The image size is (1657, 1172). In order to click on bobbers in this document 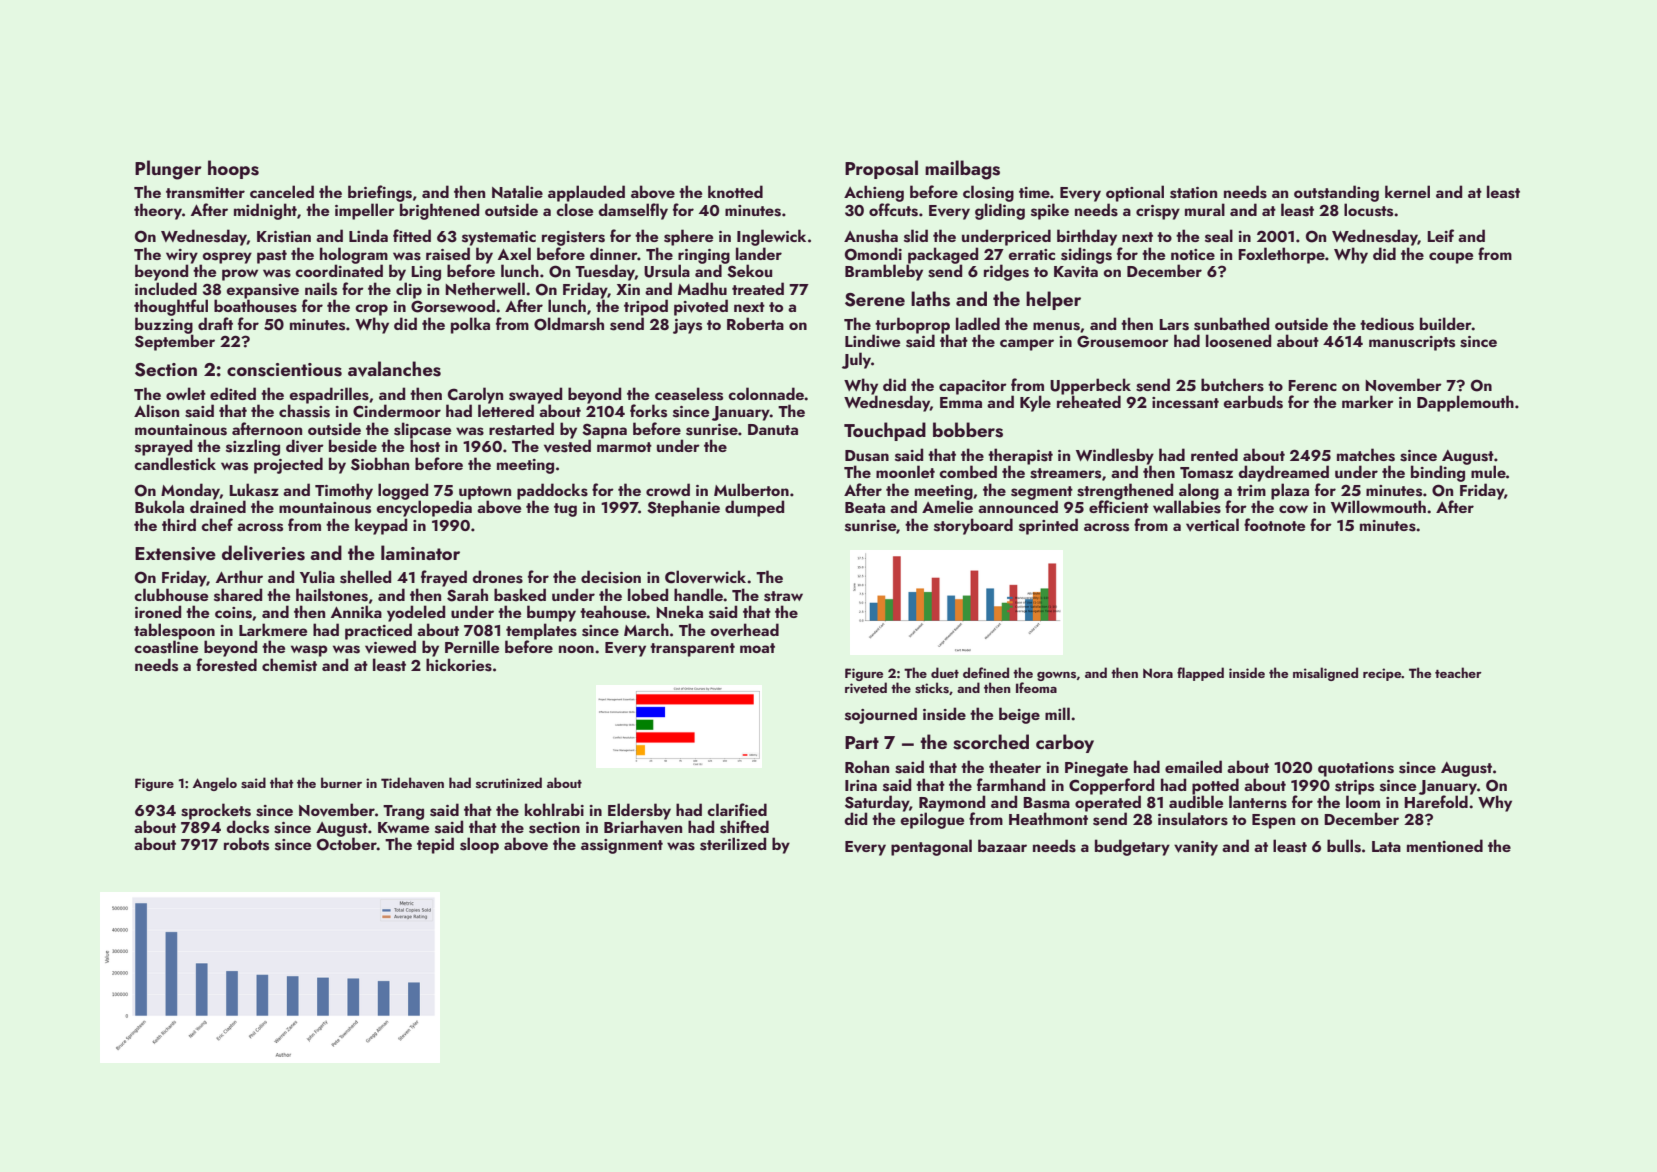, I will do `click(968, 430)`.
